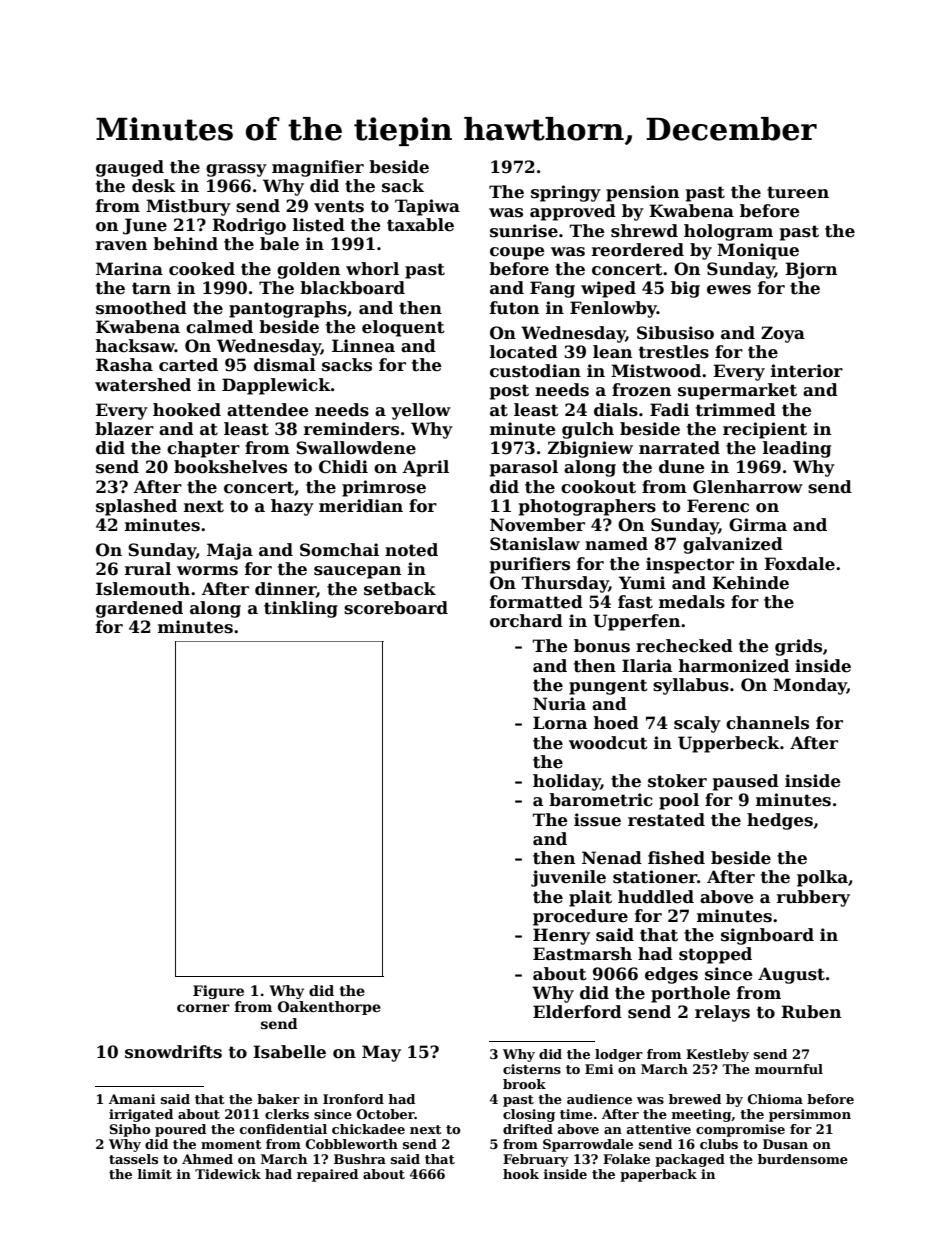  What do you see at coordinates (567, 782) in the screenshot?
I see `holiday` at bounding box center [567, 782].
